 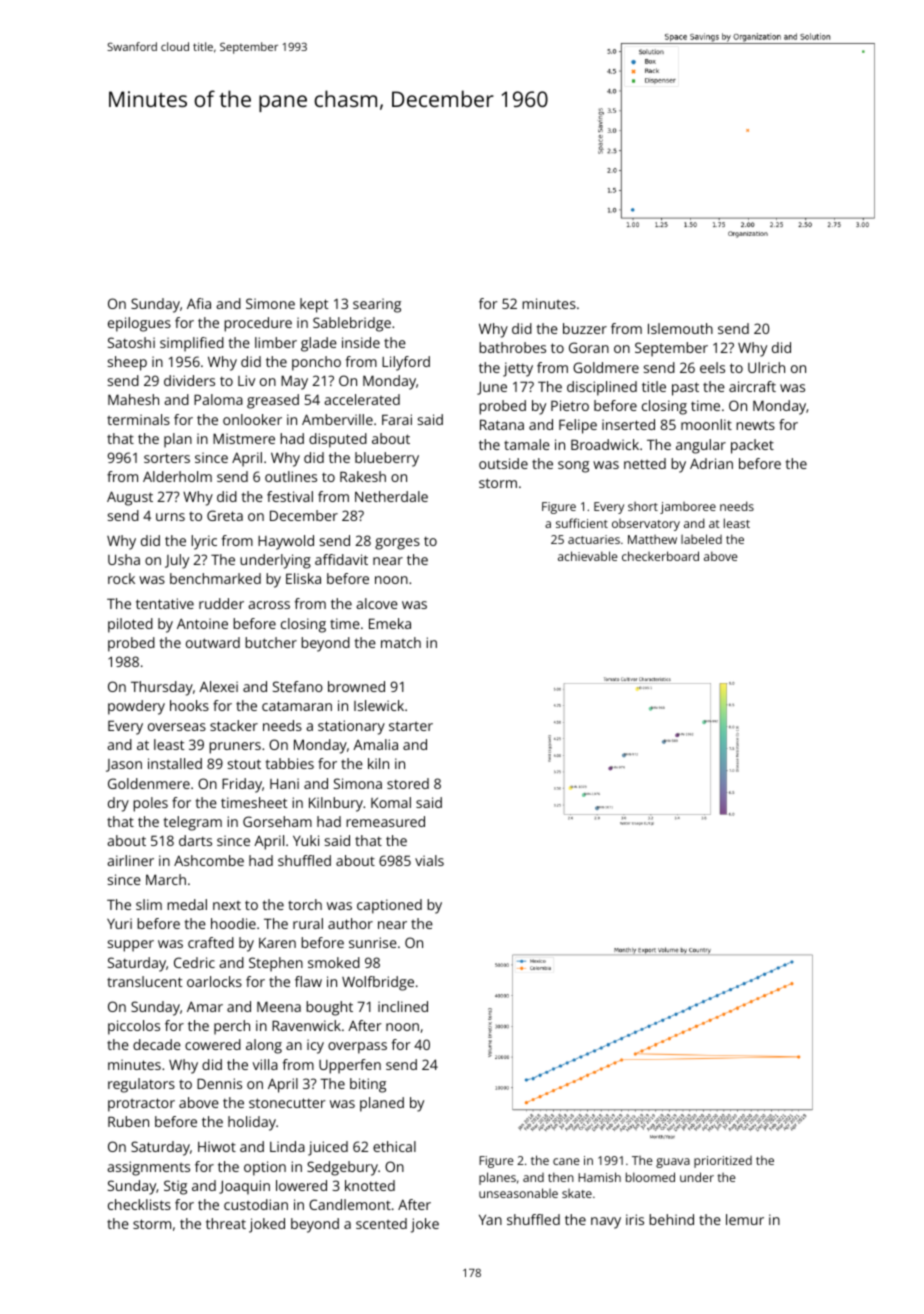 What do you see at coordinates (124, 559) in the page?
I see `Usha` at bounding box center [124, 559].
